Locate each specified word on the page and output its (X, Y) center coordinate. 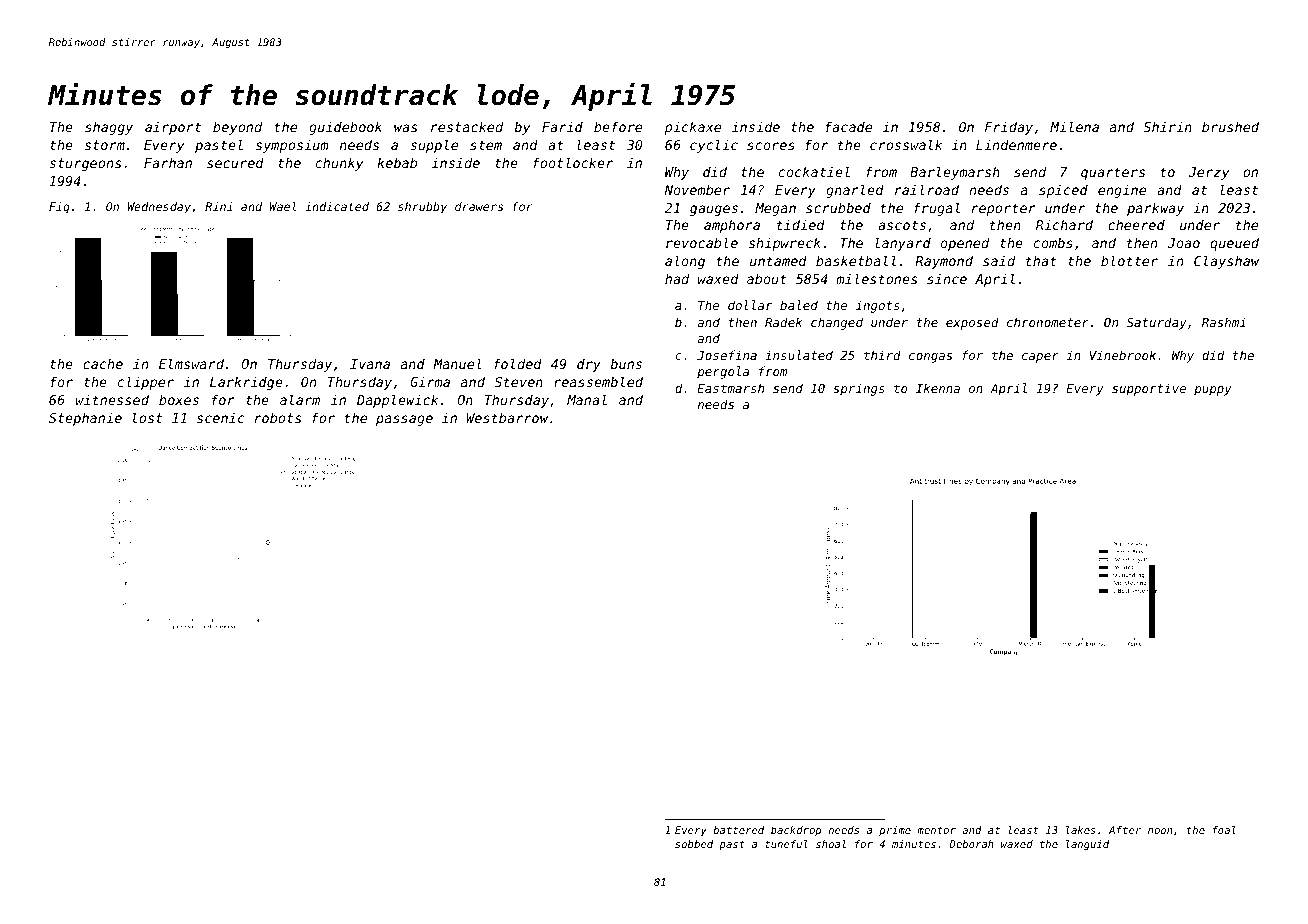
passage (404, 420)
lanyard (903, 244)
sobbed (694, 844)
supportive (1149, 389)
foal (1224, 830)
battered (738, 830)
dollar (750, 305)
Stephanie (85, 419)
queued (1234, 244)
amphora (732, 226)
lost (147, 417)
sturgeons (85, 164)
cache (103, 363)
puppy (1213, 391)
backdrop (796, 831)
